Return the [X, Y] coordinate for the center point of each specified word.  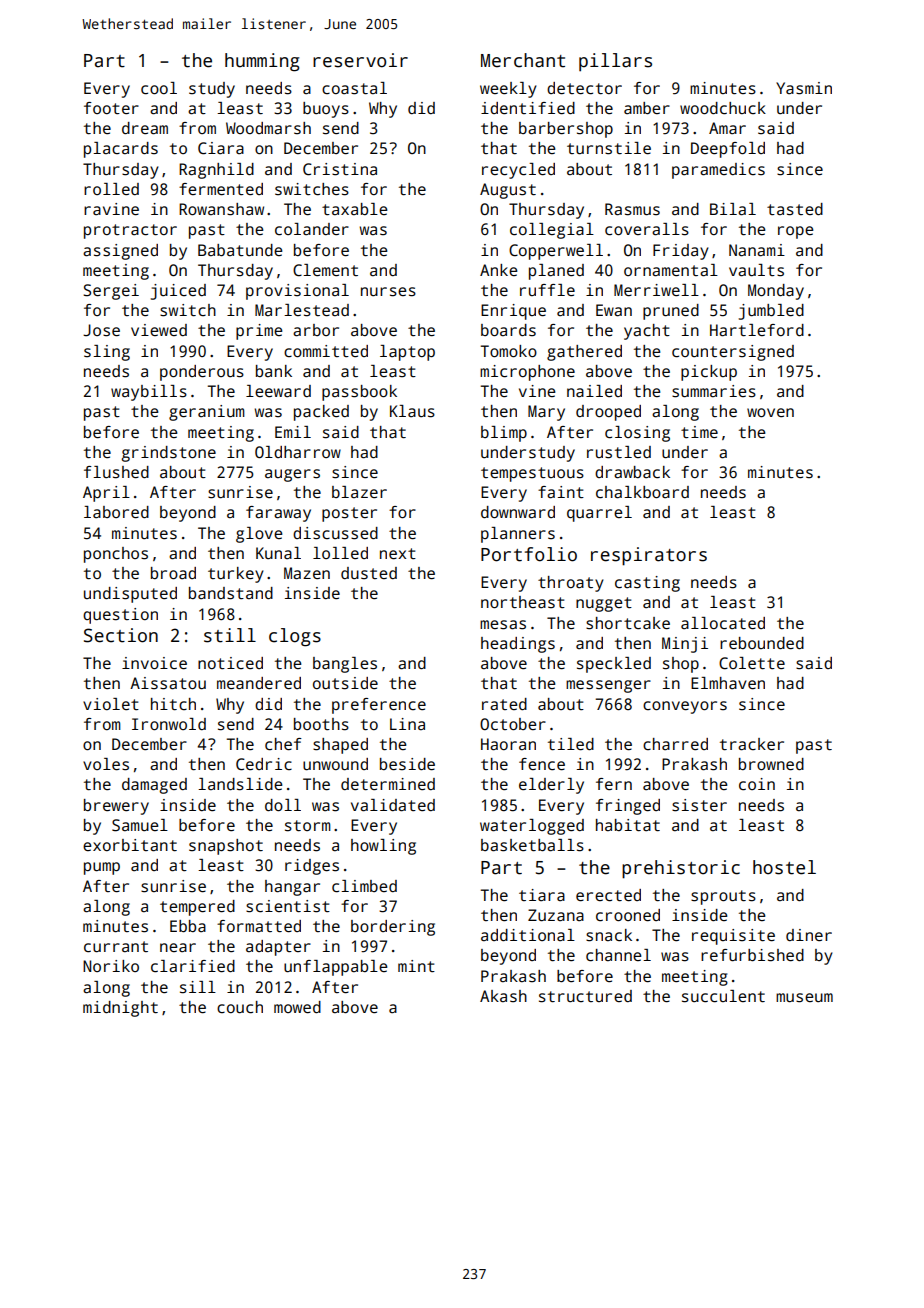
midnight [120, 1009]
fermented [221, 189]
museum [804, 998]
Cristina [340, 169]
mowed [297, 1007]
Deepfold [728, 150]
